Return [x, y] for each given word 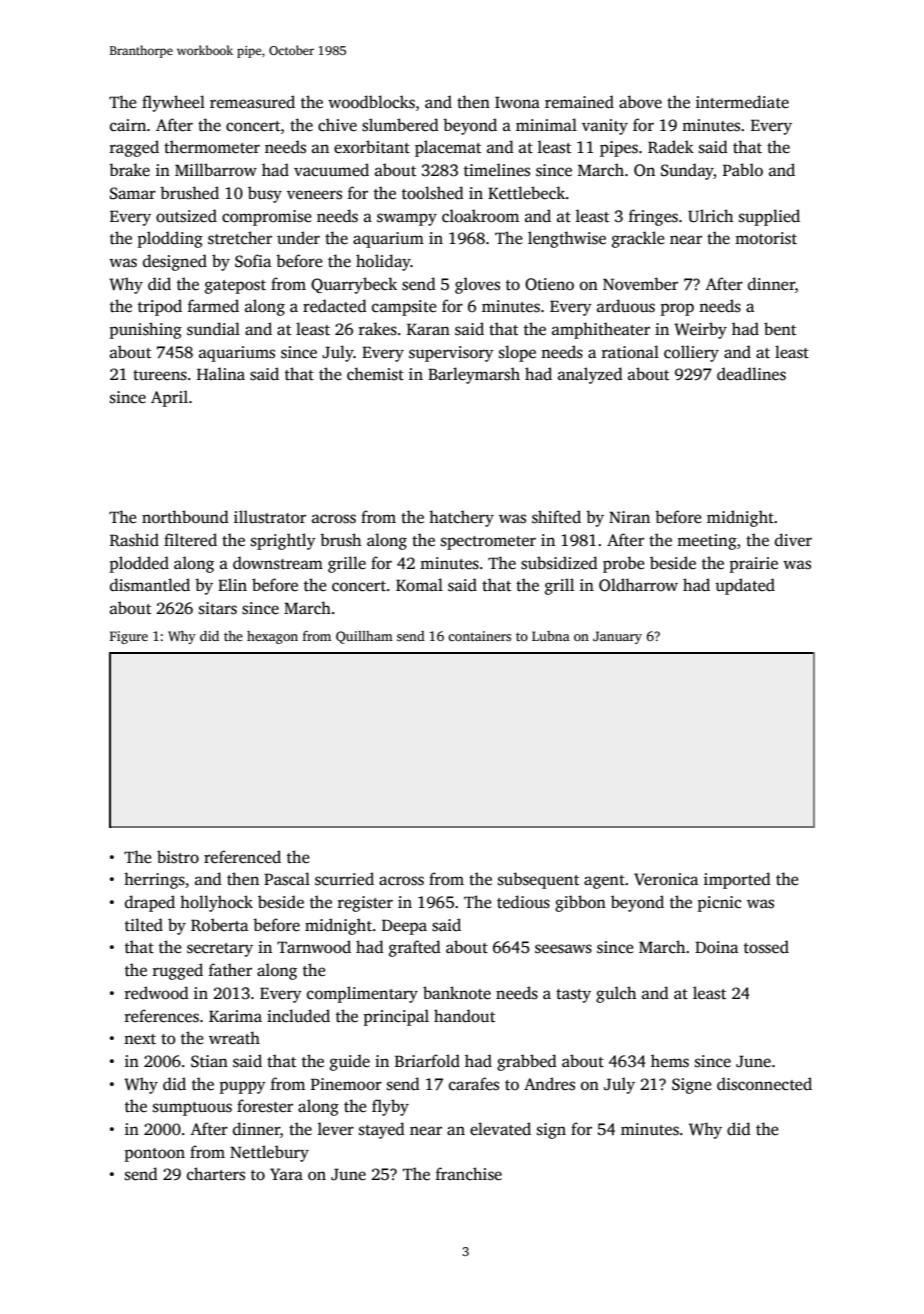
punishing [146, 330]
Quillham [364, 637]
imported [737, 880]
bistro [178, 857]
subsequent [538, 880]
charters [216, 1174]
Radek [671, 147]
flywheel [173, 103]
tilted [144, 925]
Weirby [700, 330]
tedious [523, 902]
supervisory [451, 354]
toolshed [433, 193]
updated [745, 586]
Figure [129, 637]
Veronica [666, 879]
